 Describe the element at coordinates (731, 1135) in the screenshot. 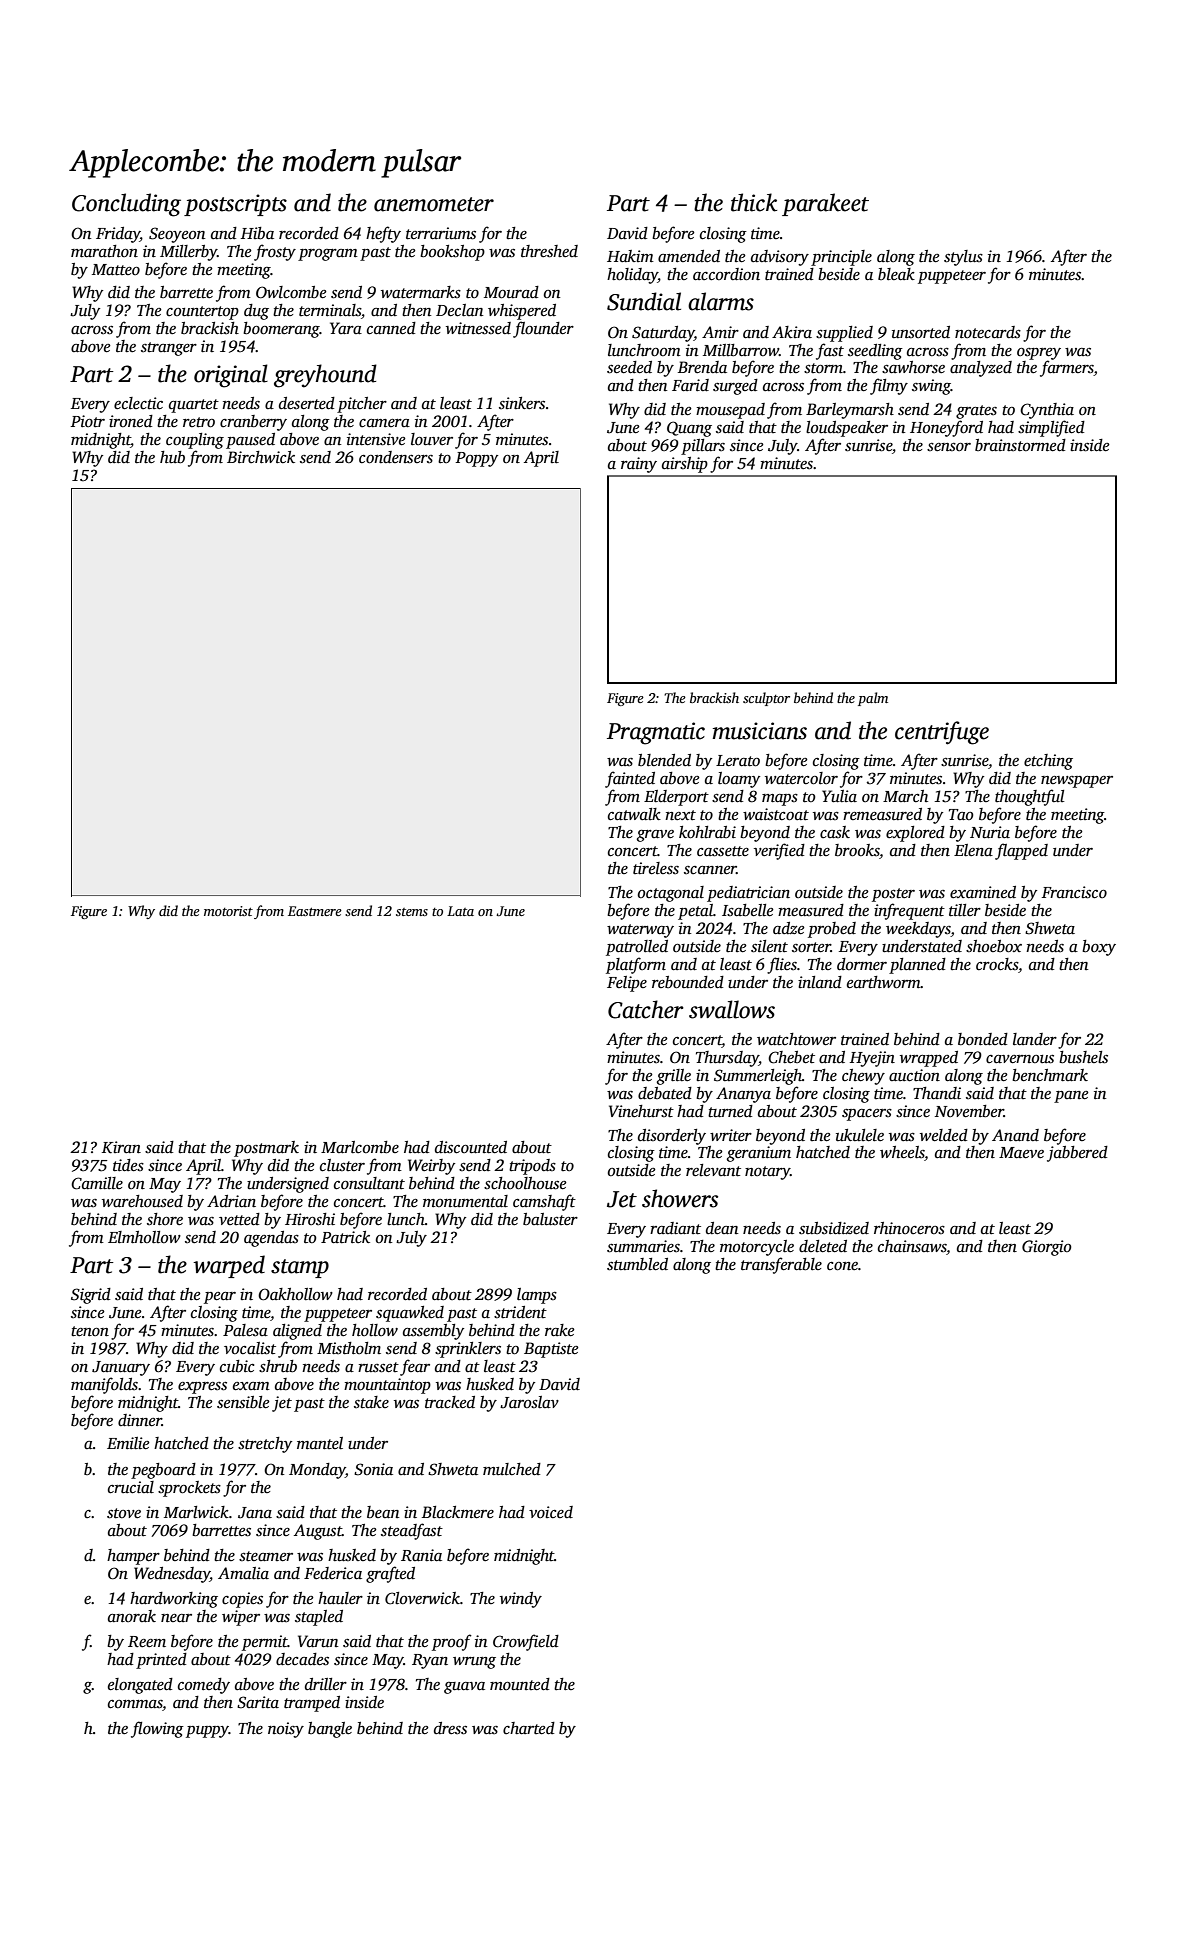

I see `writer` at that location.
